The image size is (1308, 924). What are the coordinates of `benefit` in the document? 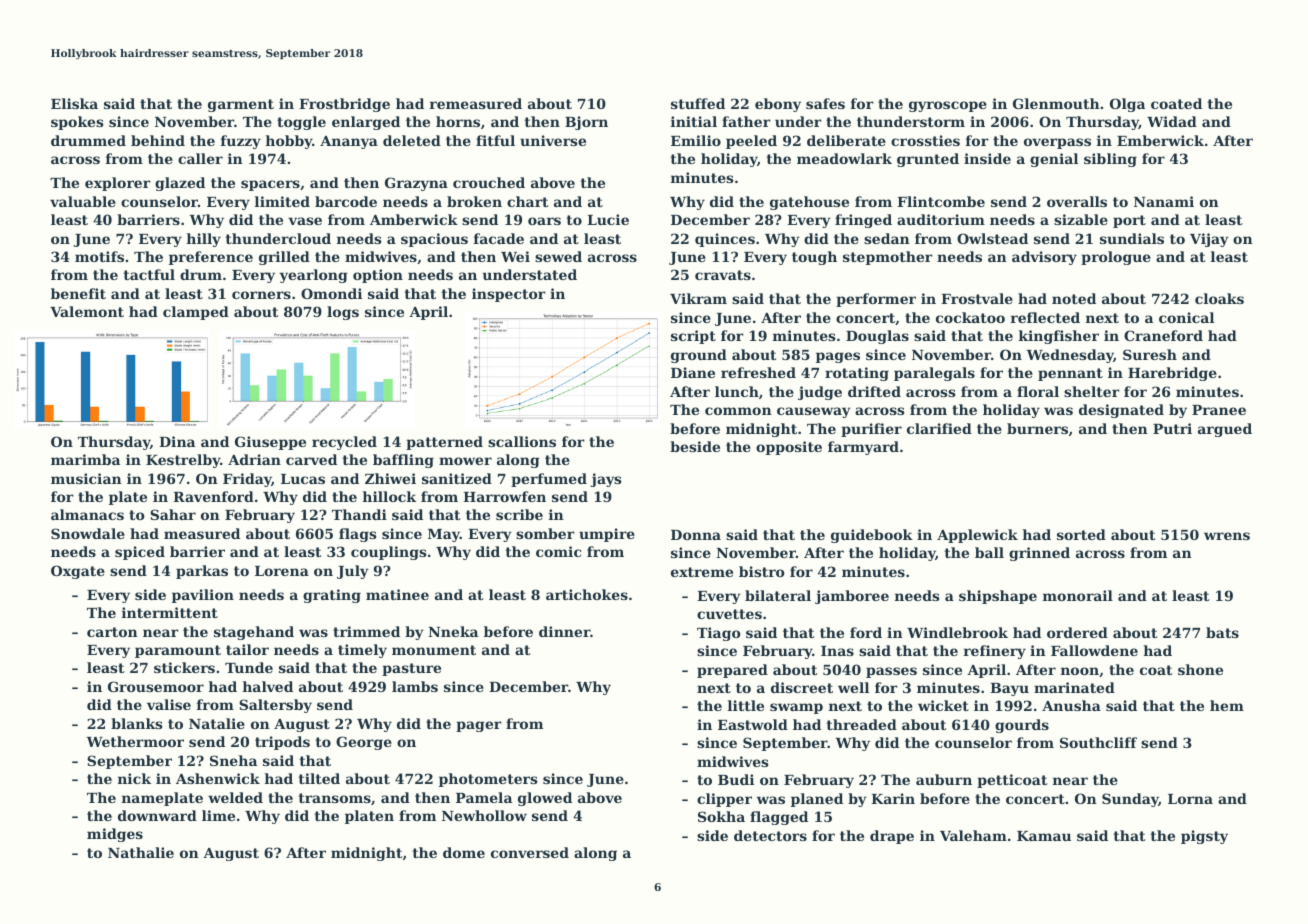 It's located at (78, 293).
